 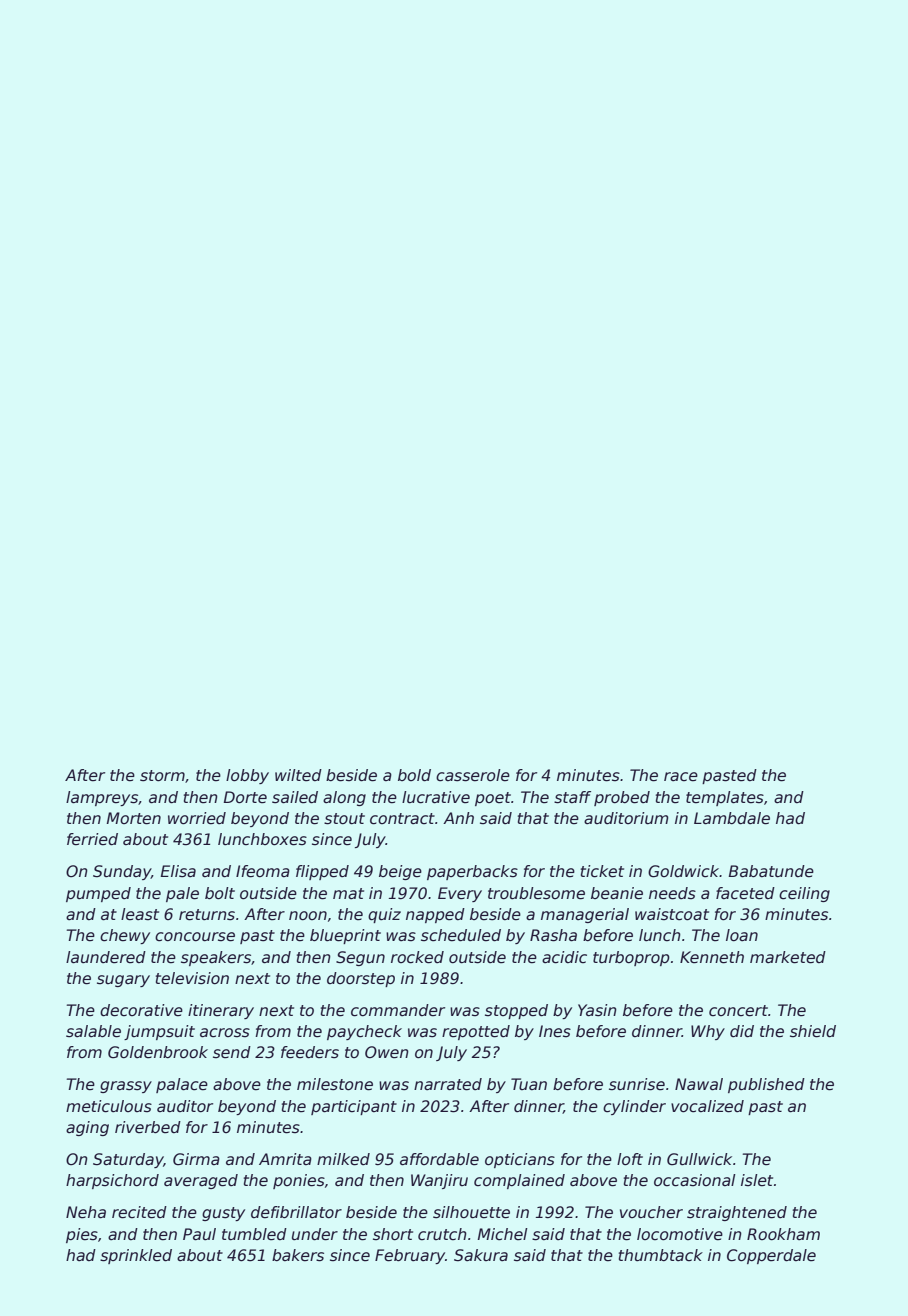 What do you see at coordinates (148, 1127) in the image?
I see `riverbed` at bounding box center [148, 1127].
